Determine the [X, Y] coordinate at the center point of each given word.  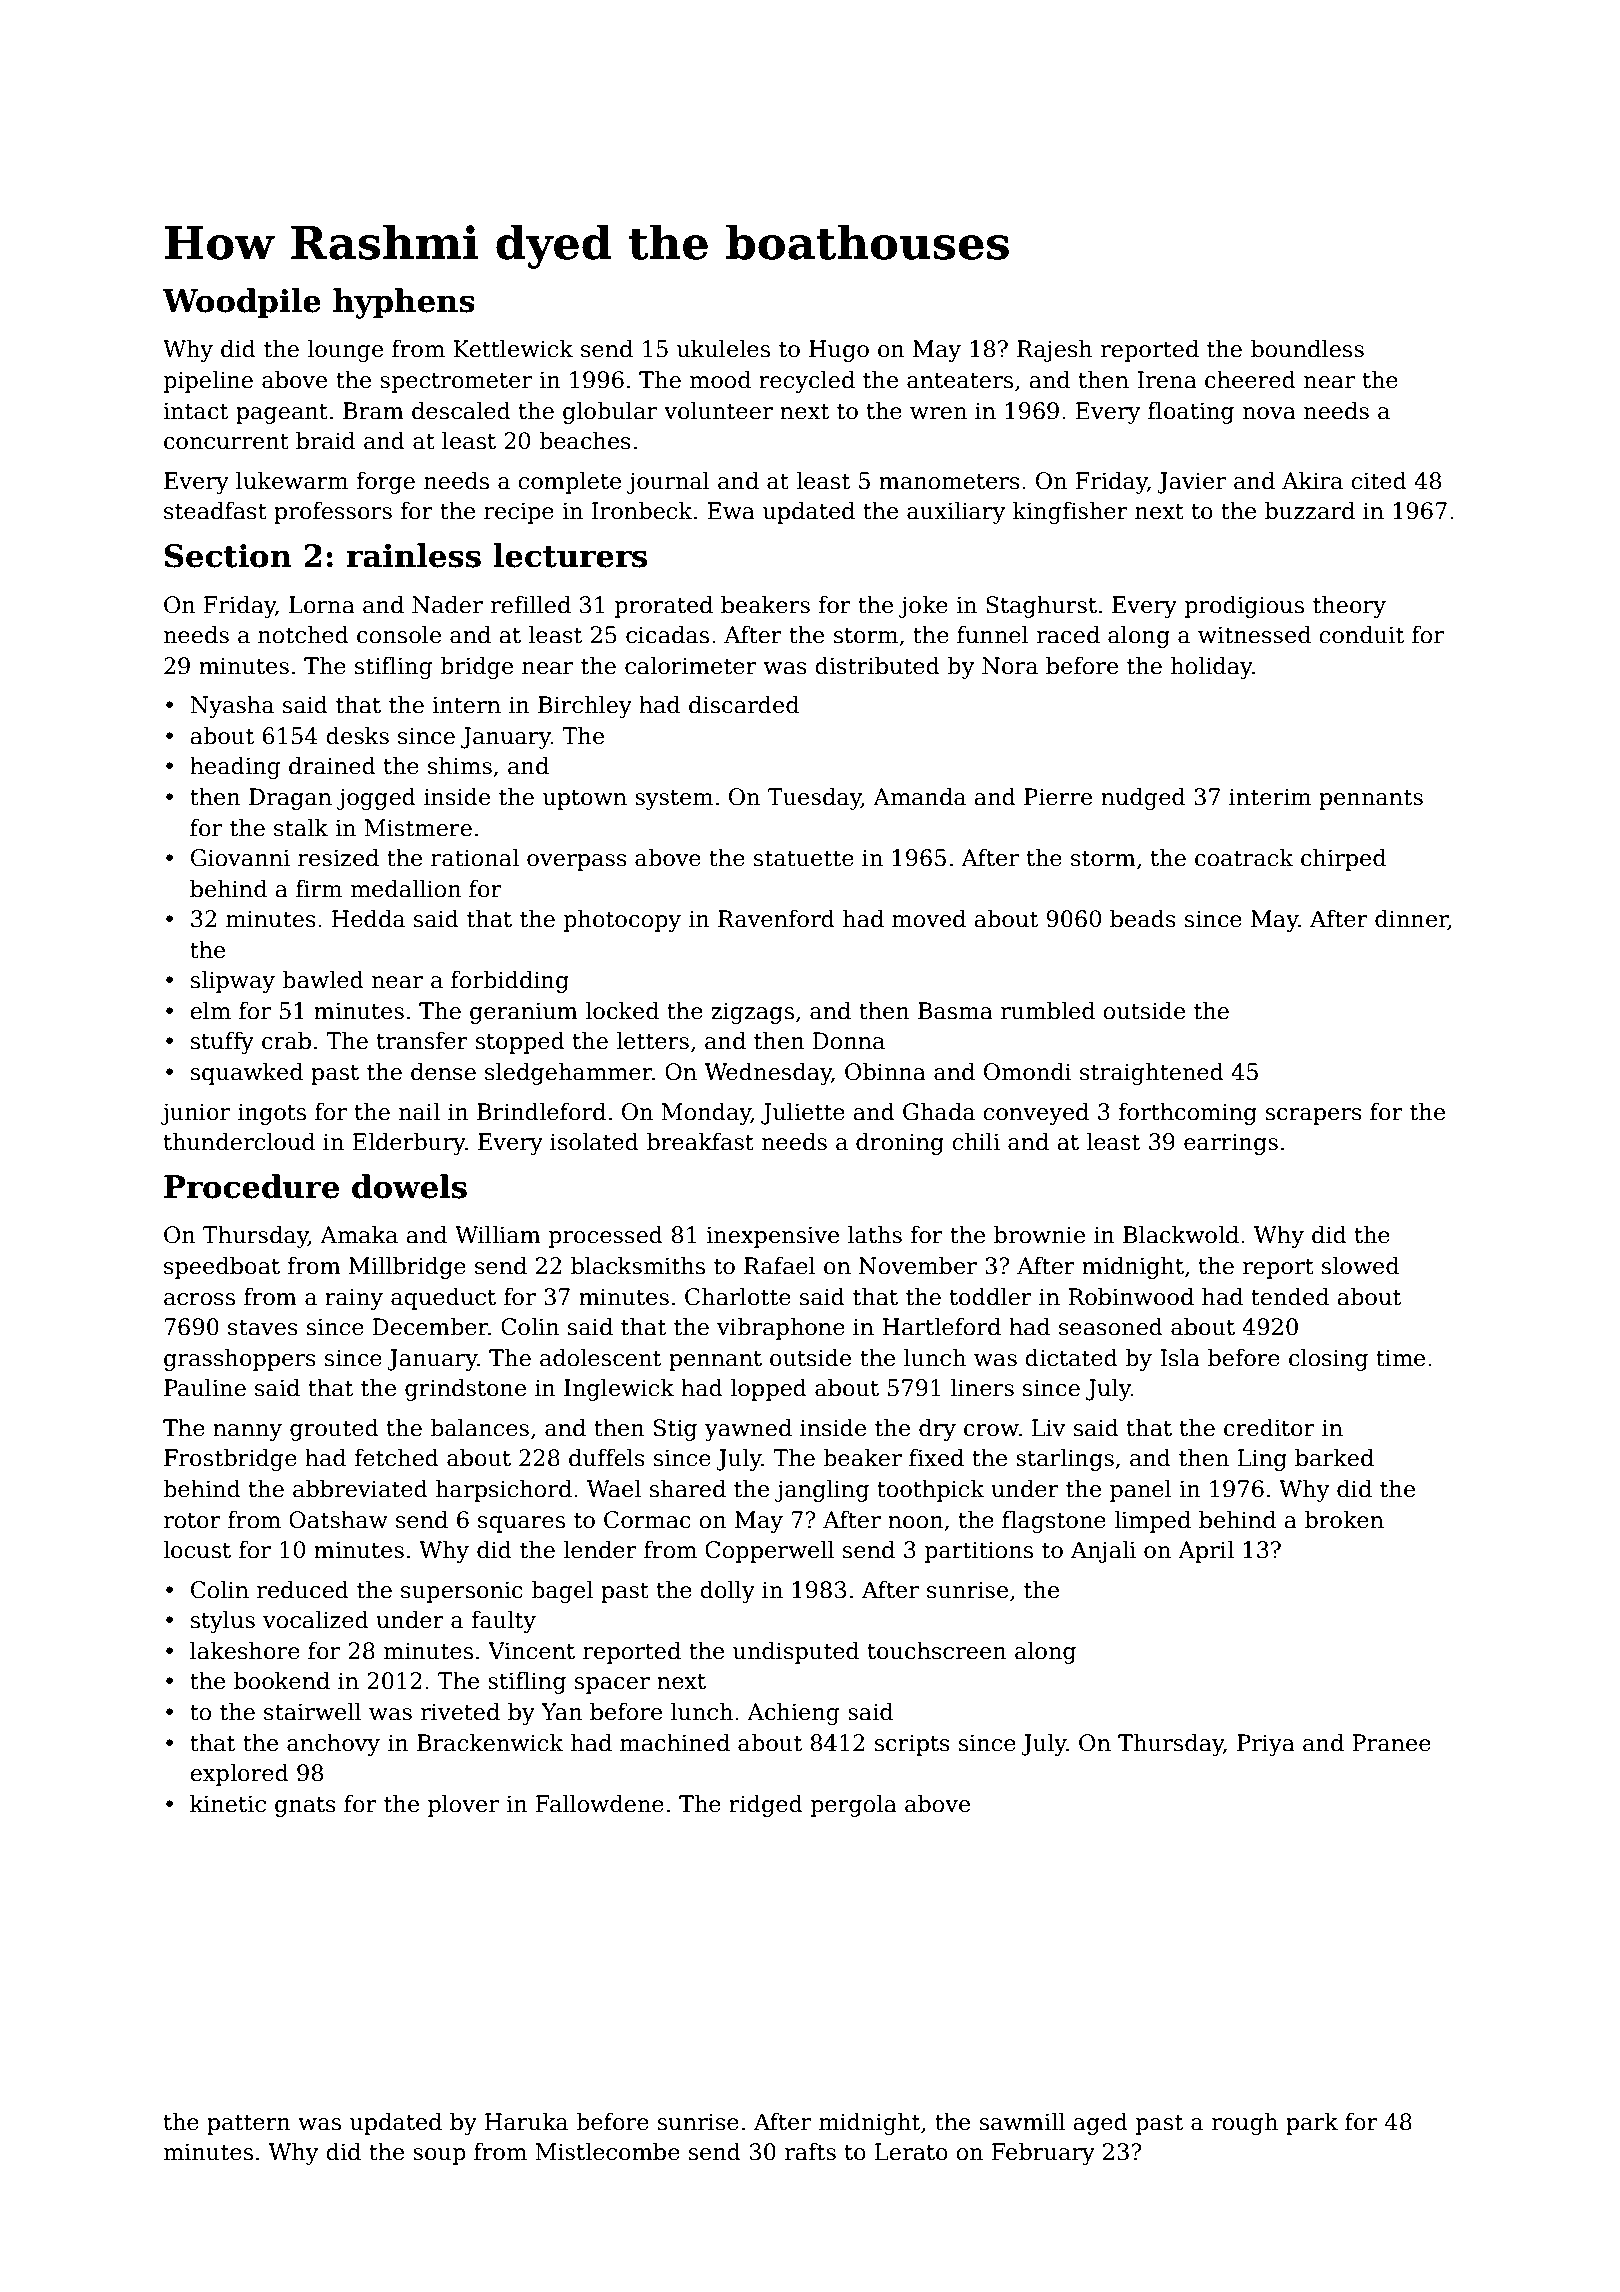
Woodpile [241, 303]
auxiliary [956, 513]
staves [263, 1328]
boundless [1307, 349]
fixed [936, 1458]
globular [610, 413]
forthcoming [1187, 1114]
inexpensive [772, 1237]
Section [228, 556]
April [1206, 1552]
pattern [249, 2125]
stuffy [222, 1043]
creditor [1269, 1428]
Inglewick [619, 1390]
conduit [1361, 635]
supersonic [462, 1592]
